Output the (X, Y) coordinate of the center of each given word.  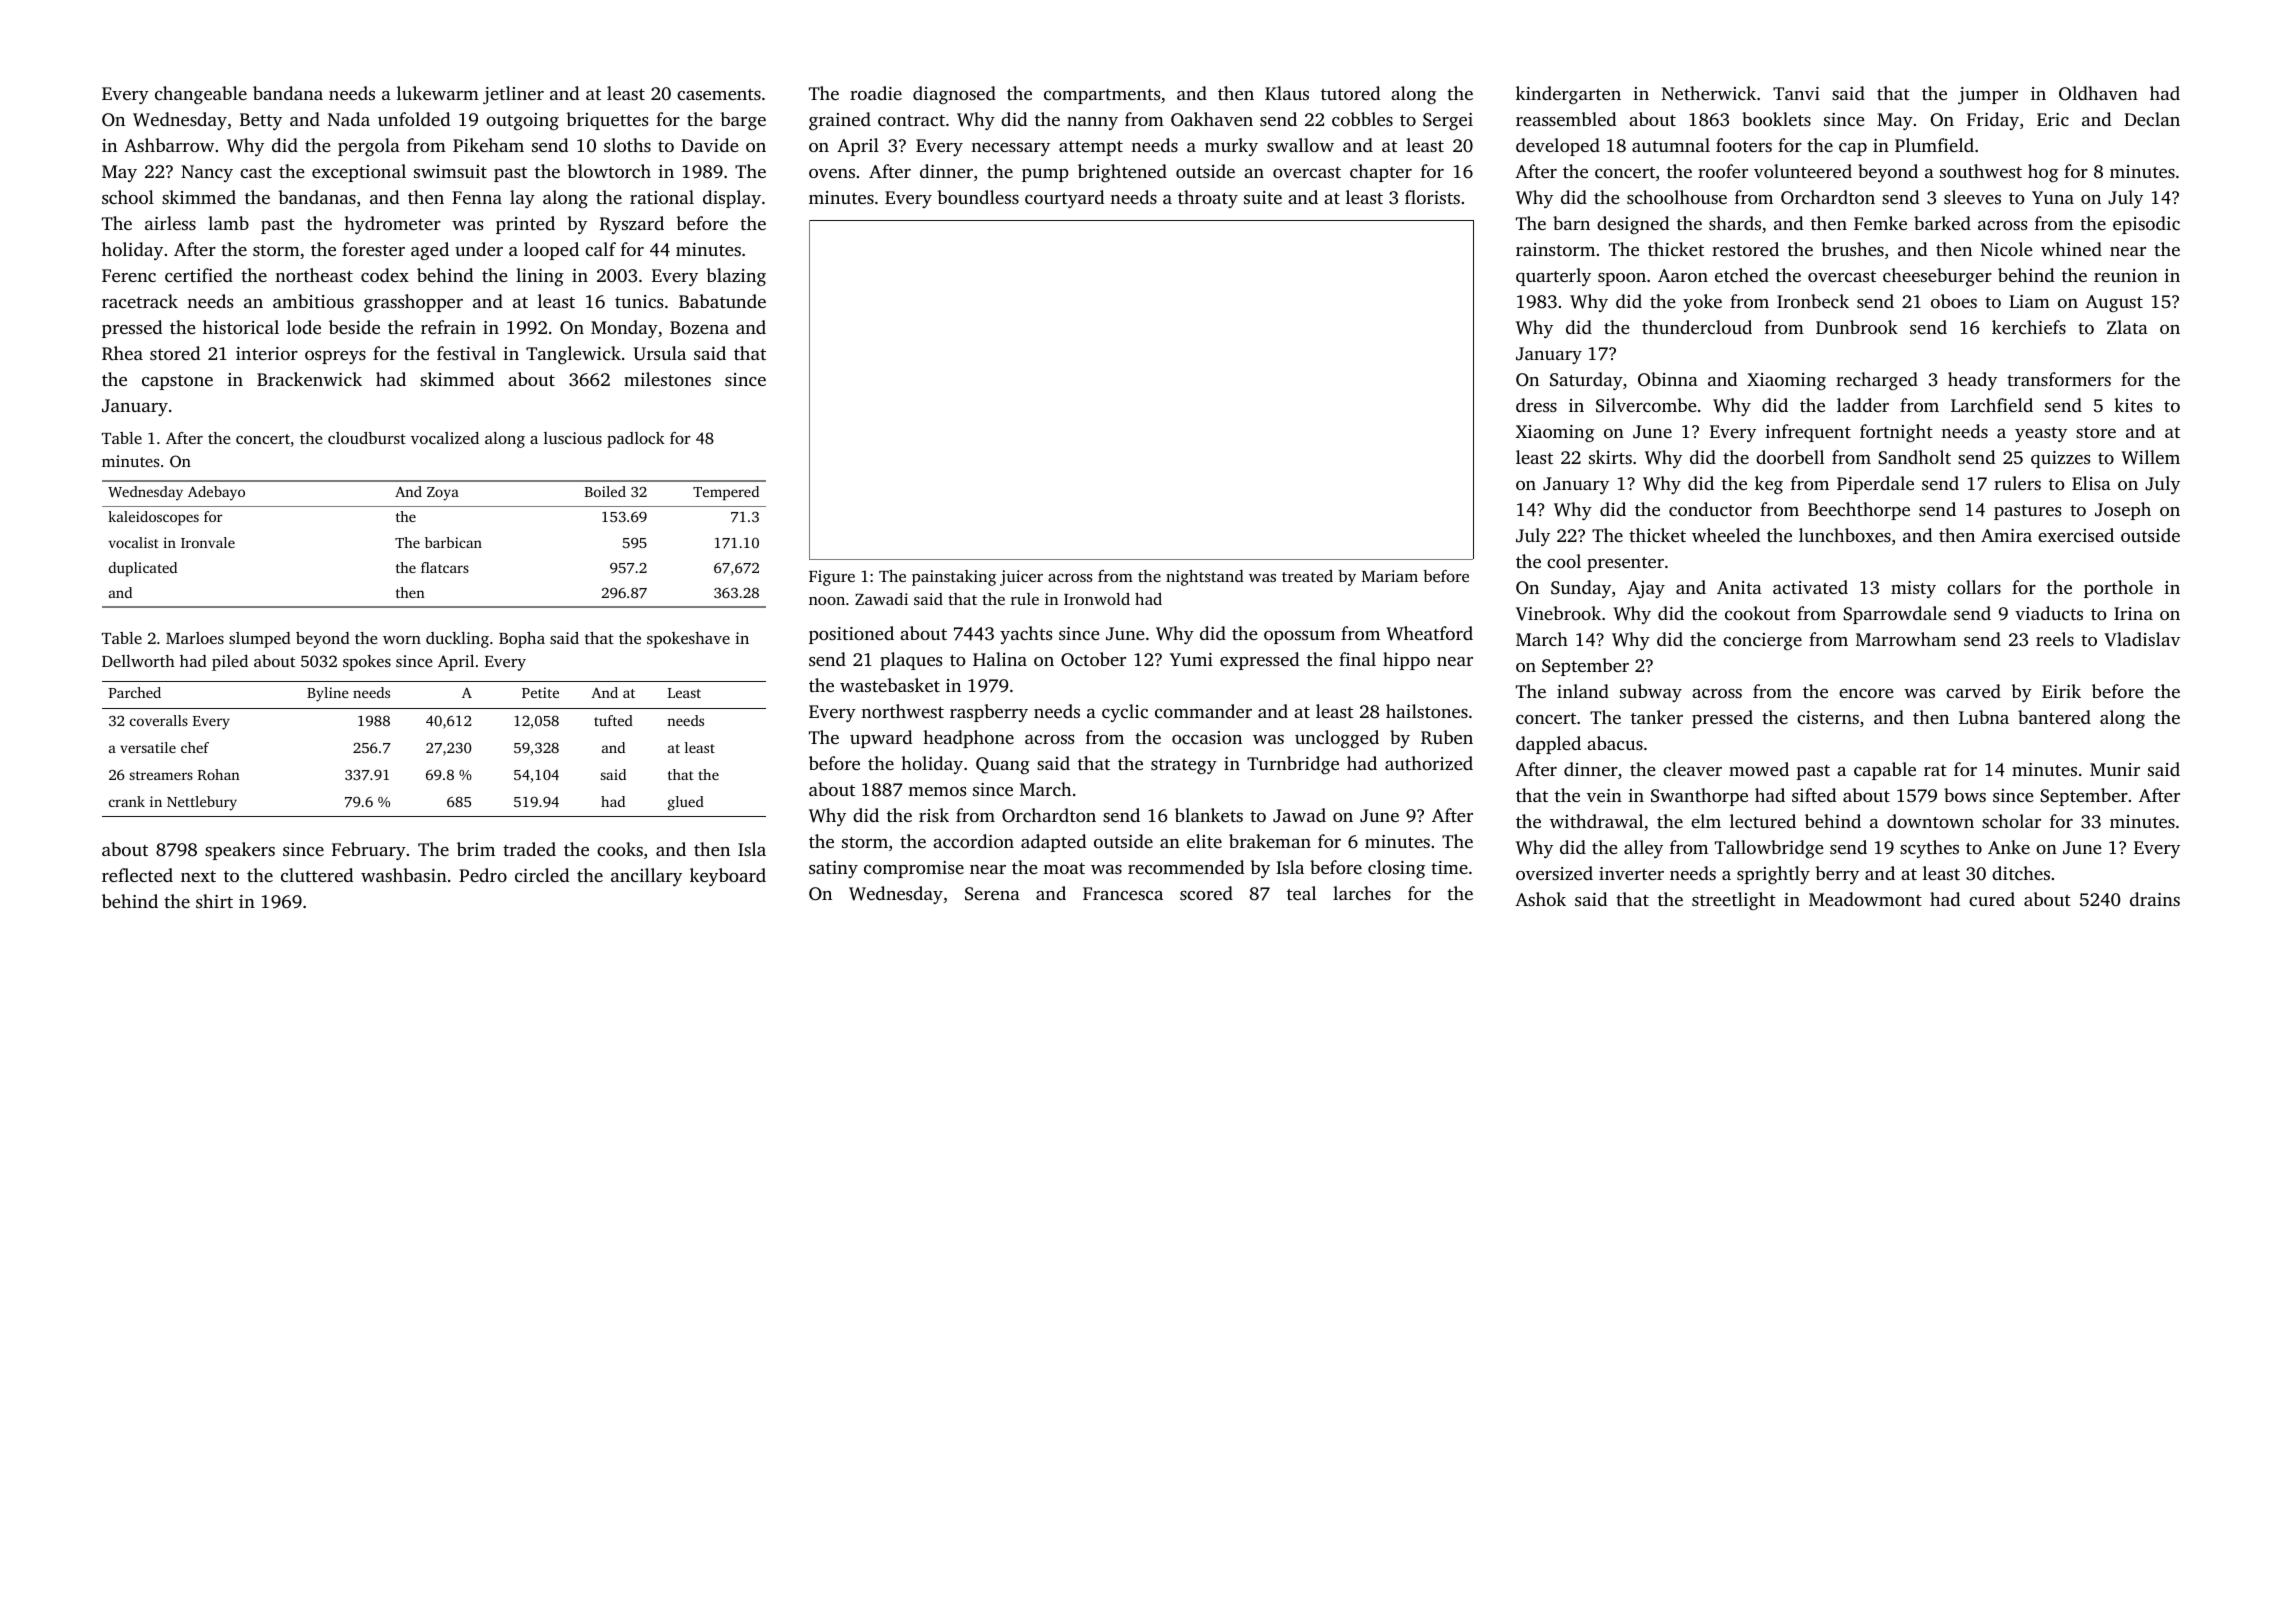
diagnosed (954, 95)
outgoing (522, 121)
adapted (1053, 843)
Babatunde (722, 301)
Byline (328, 694)
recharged (1877, 381)
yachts (1026, 635)
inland (1583, 691)
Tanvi (1796, 93)
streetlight (1734, 901)
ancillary (646, 877)
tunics (639, 301)
